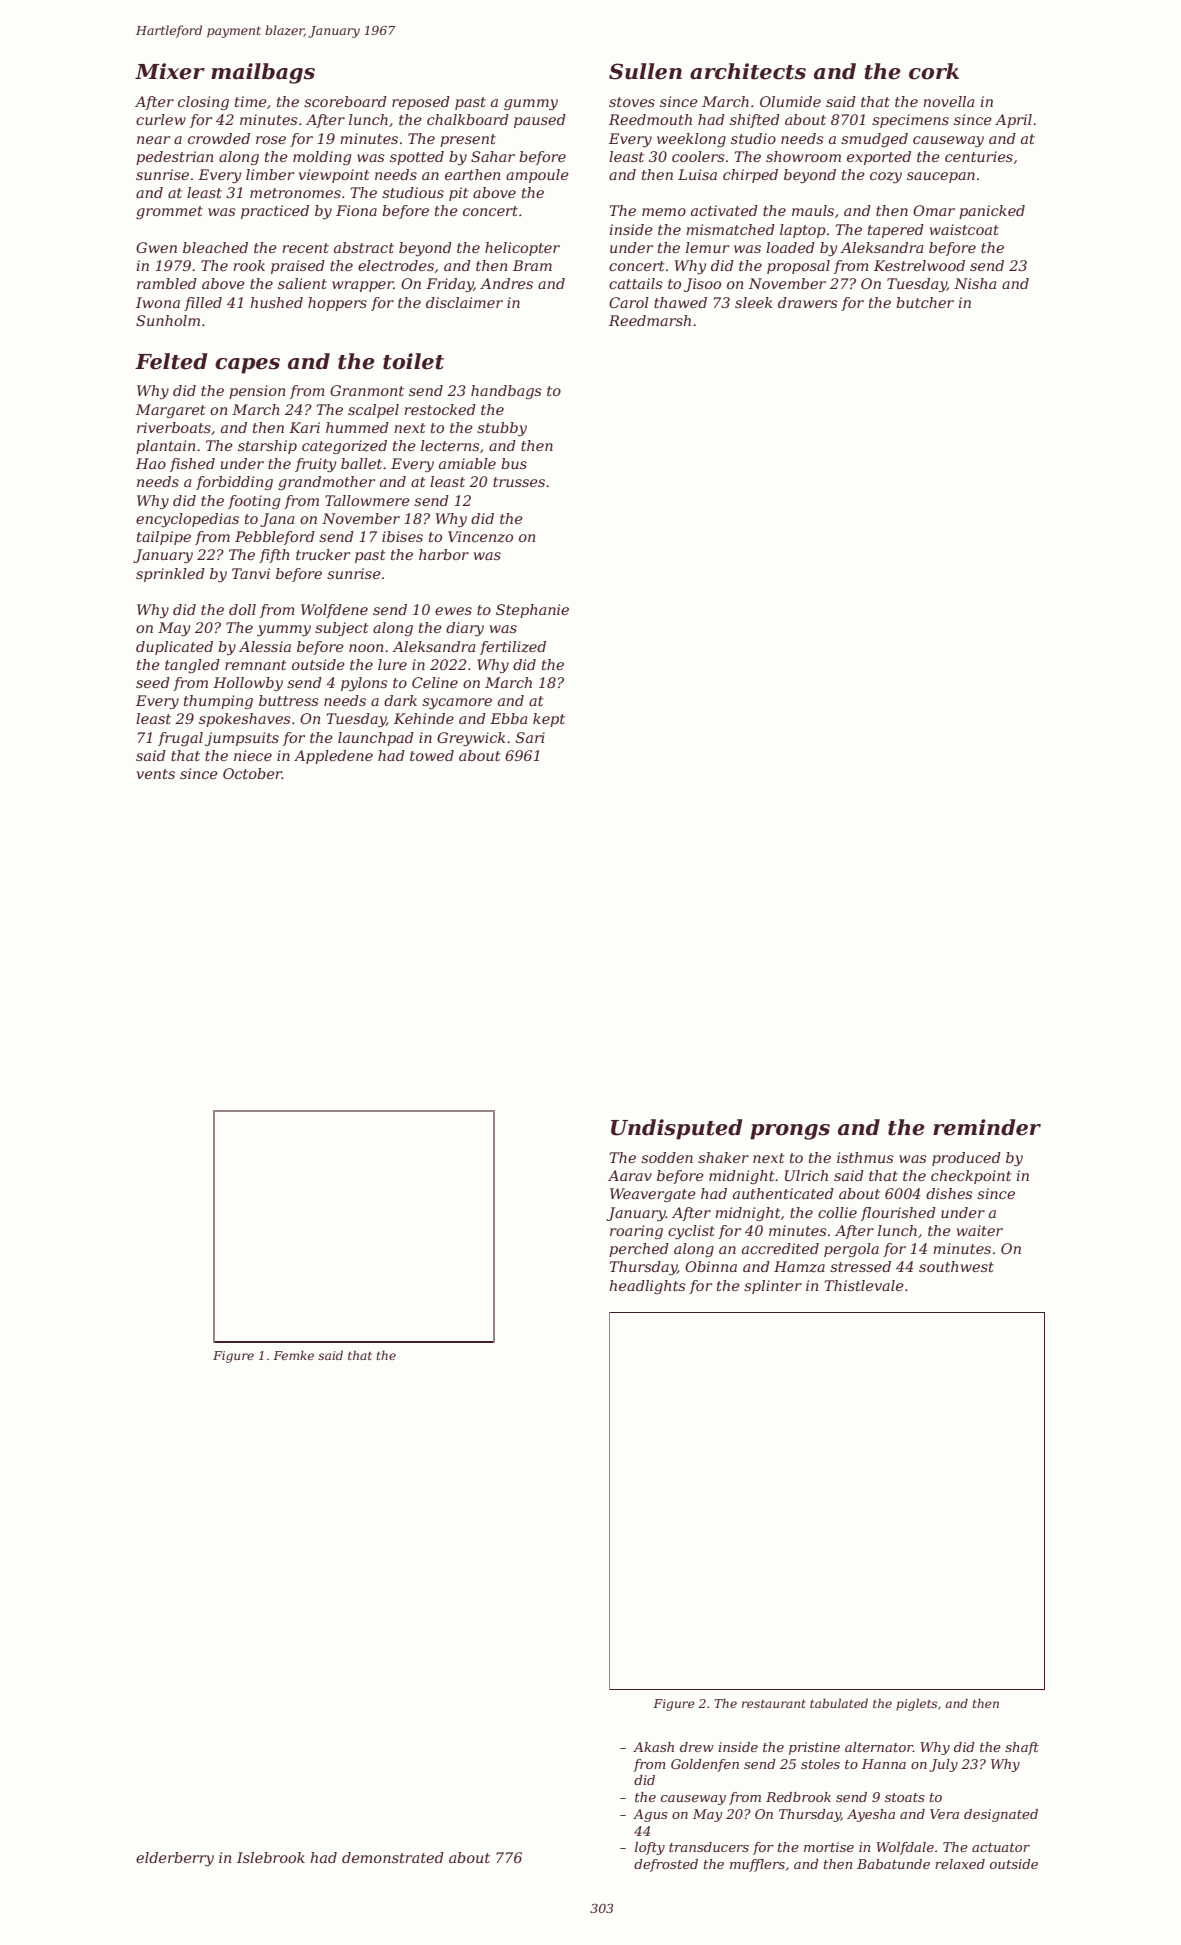 The height and width of the screenshot is (1945, 1181). I want to click on towed, so click(432, 755).
